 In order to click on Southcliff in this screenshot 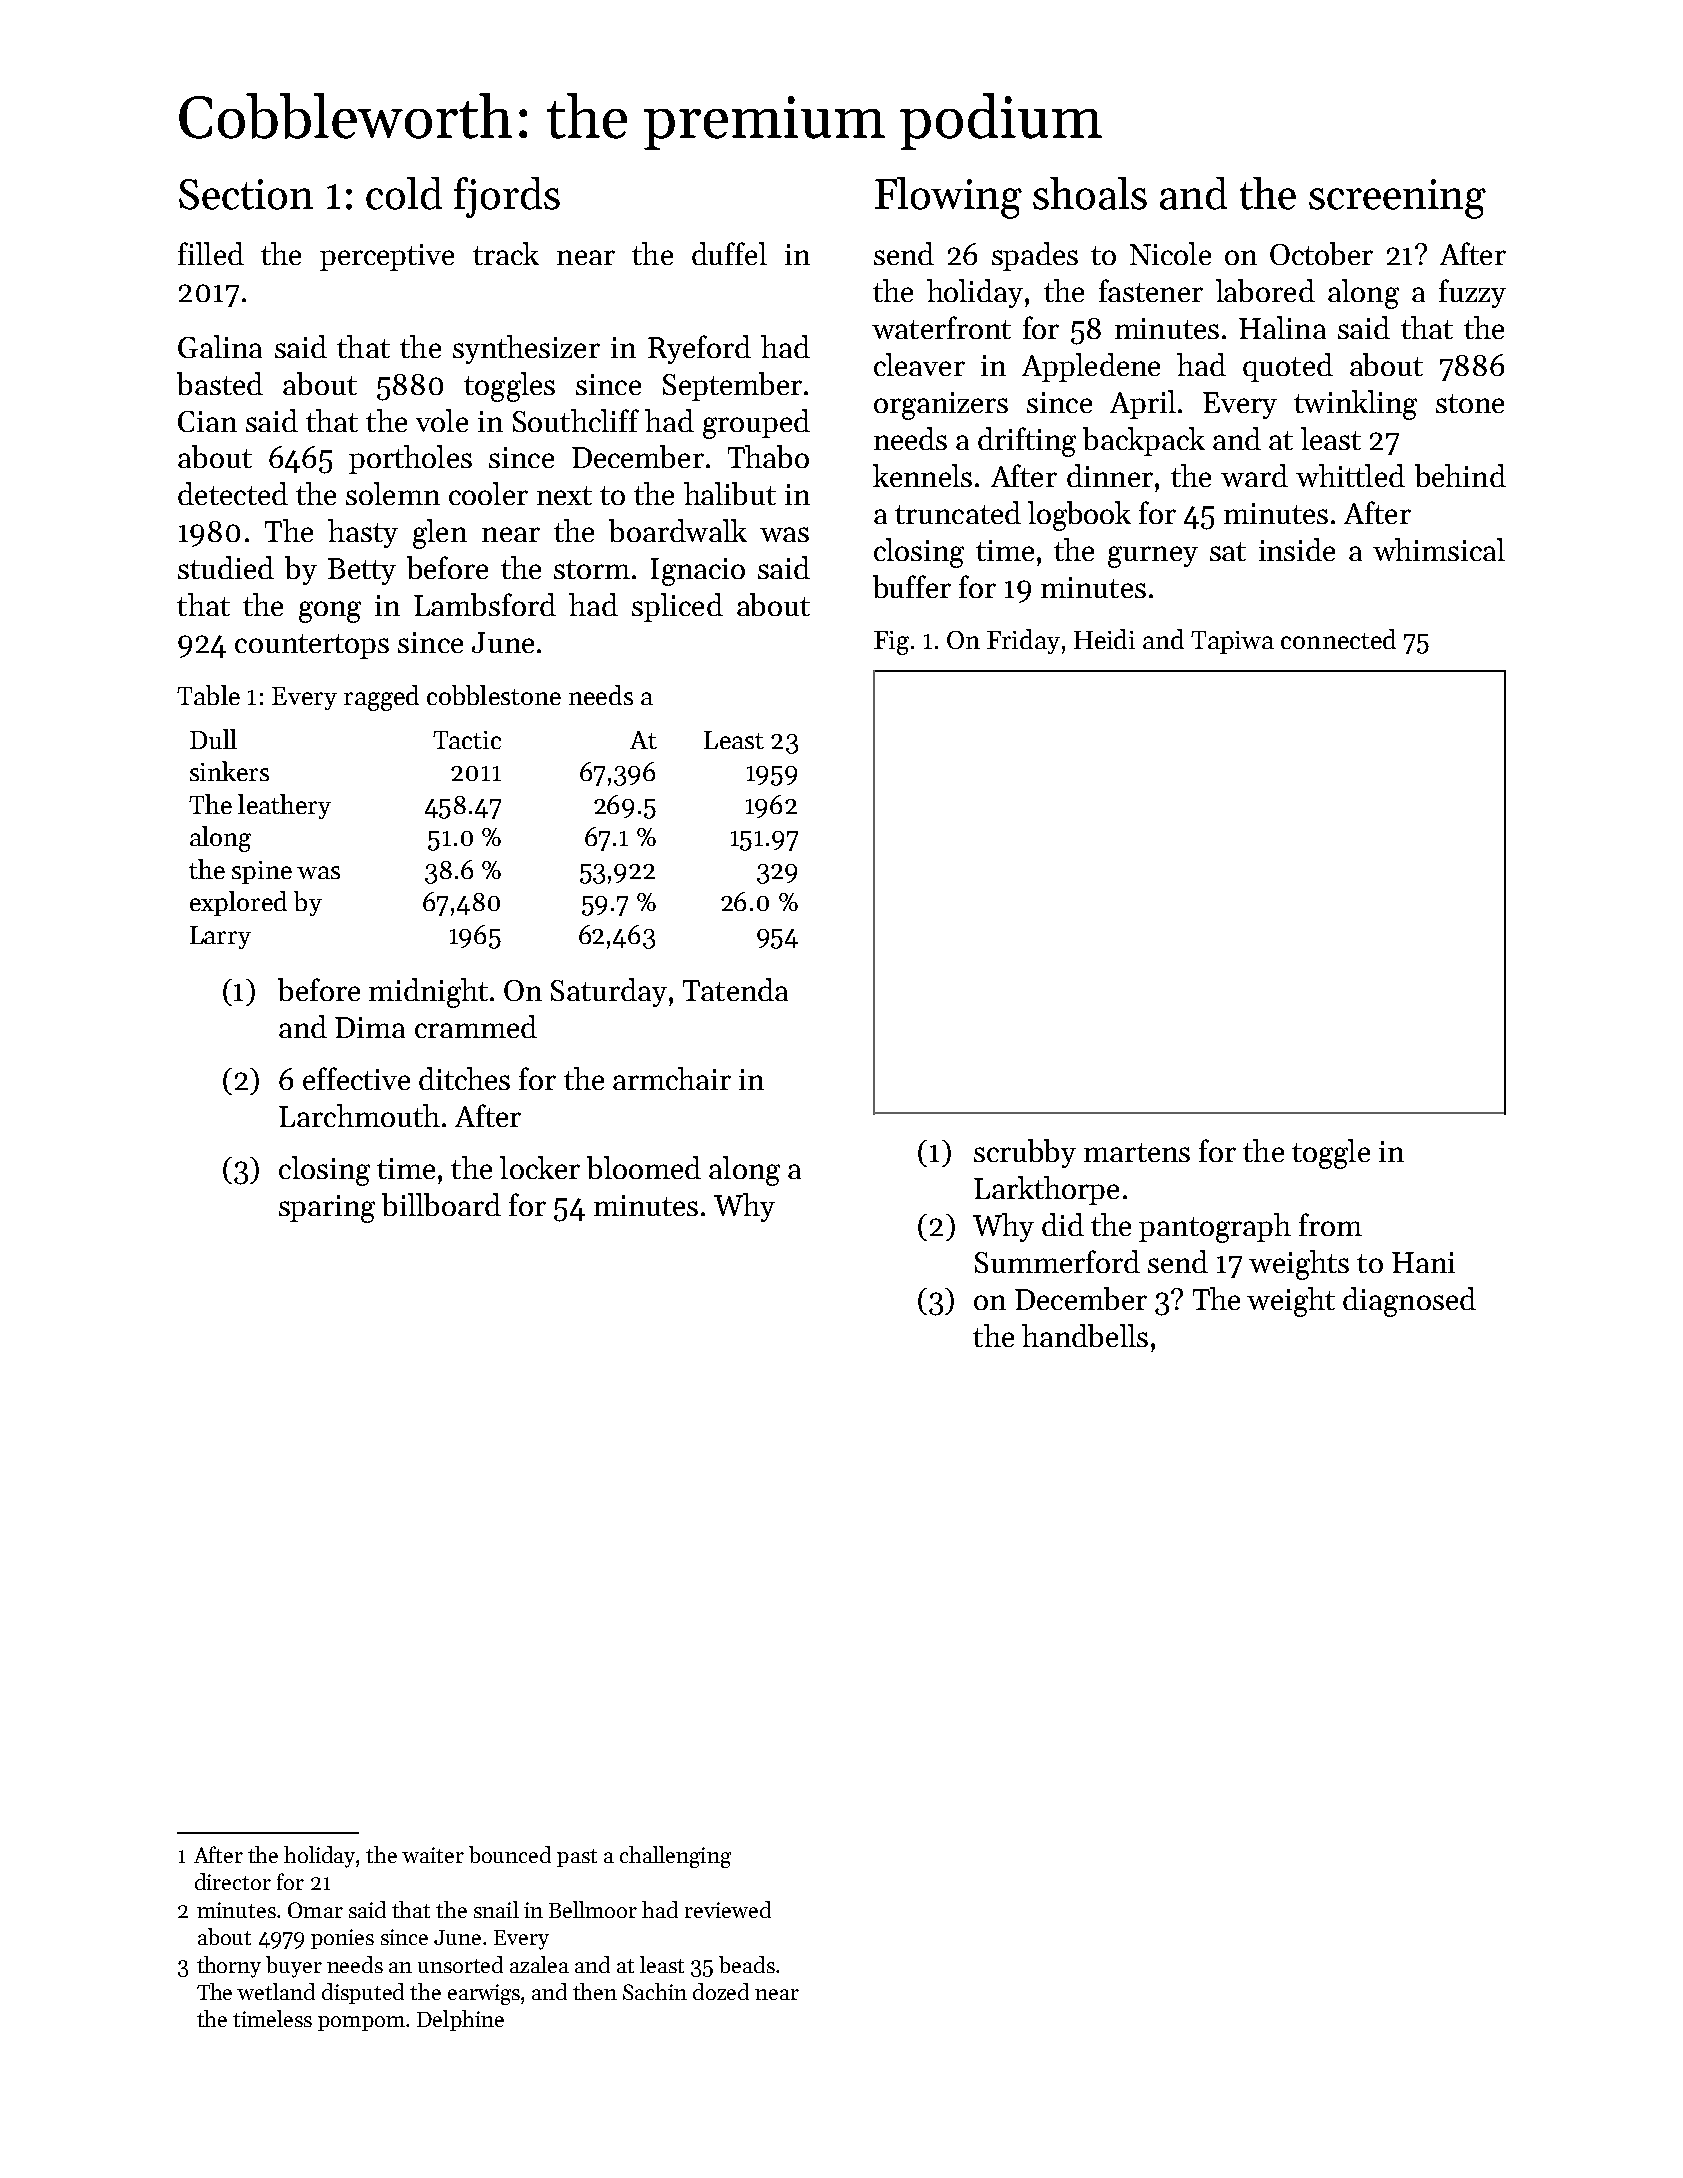, I will do `click(576, 420)`.
